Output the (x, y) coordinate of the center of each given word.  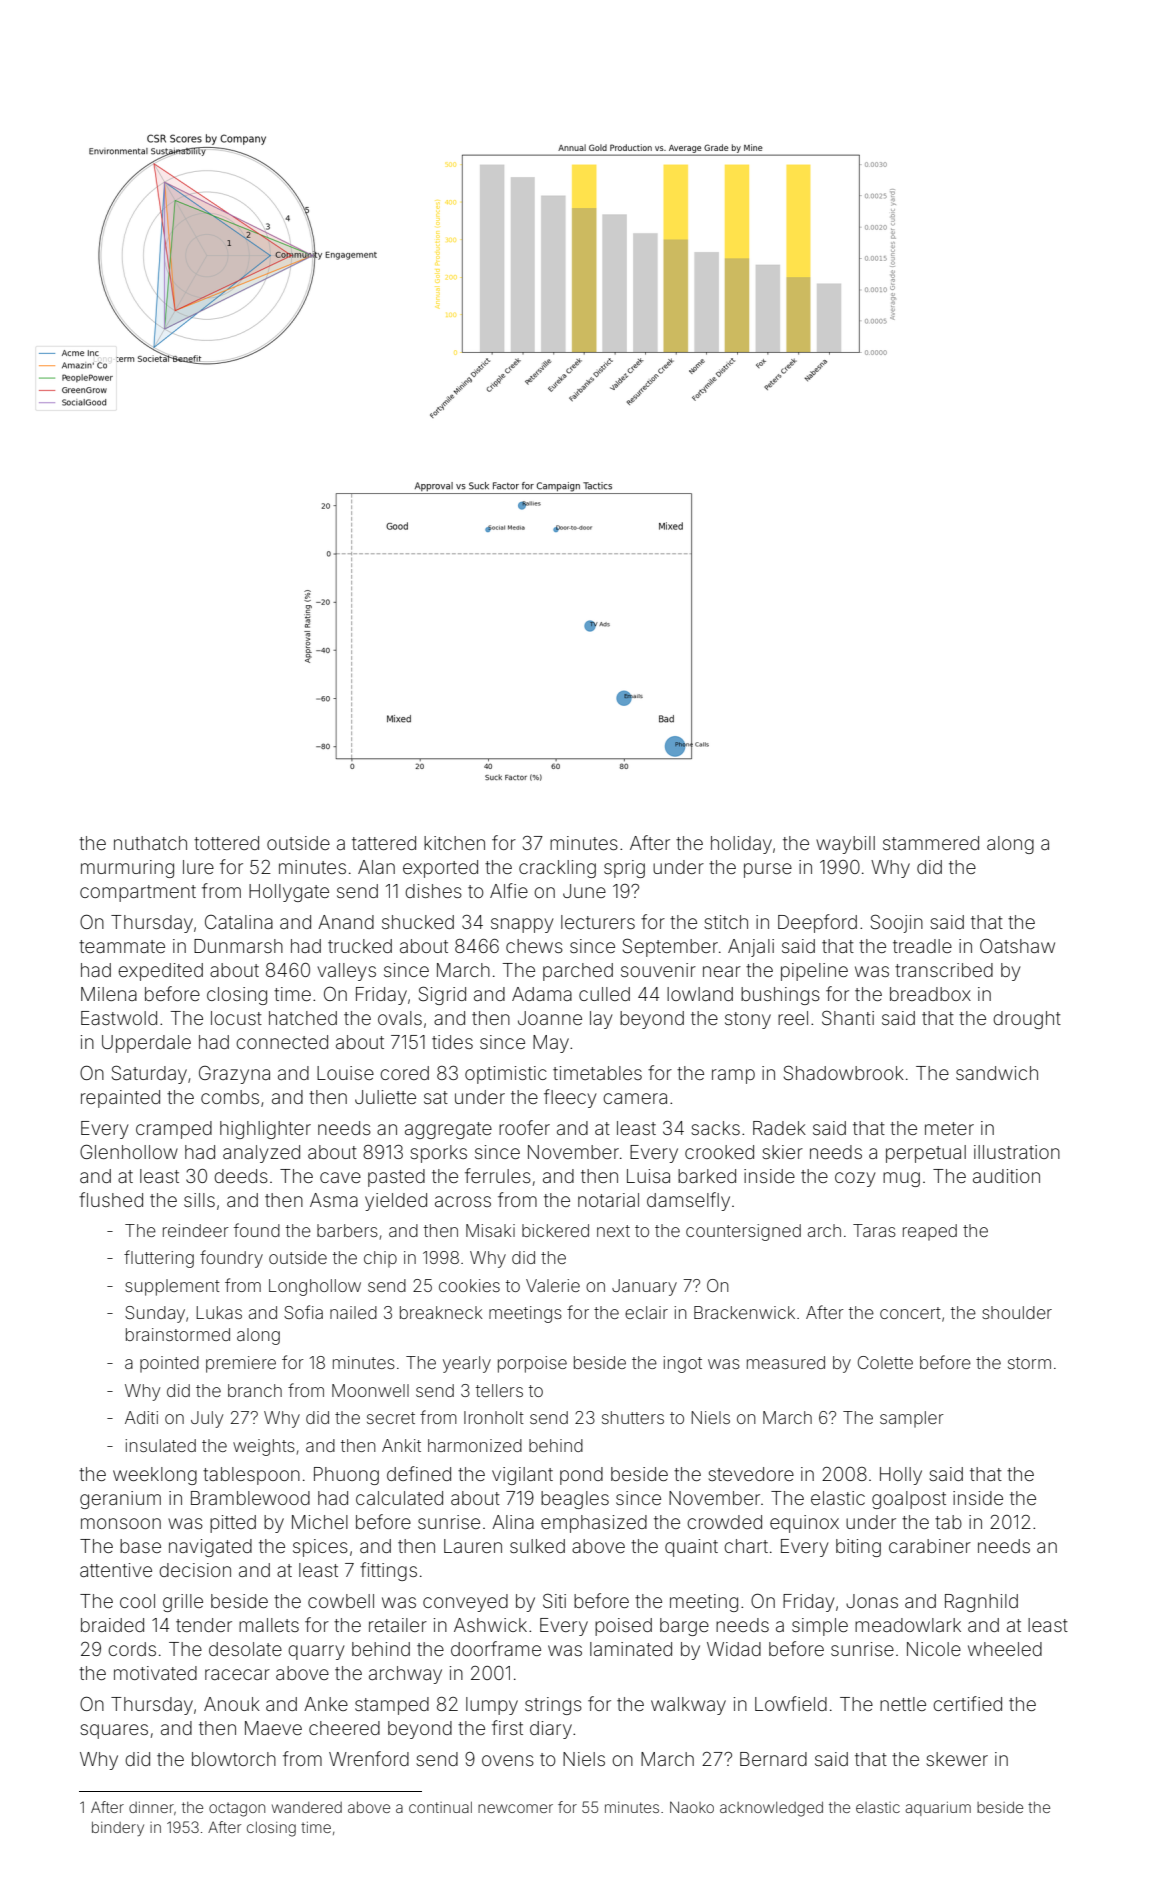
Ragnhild (981, 1603)
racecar (237, 1674)
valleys (346, 972)
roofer (524, 1127)
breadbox (930, 994)
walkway (688, 1706)
